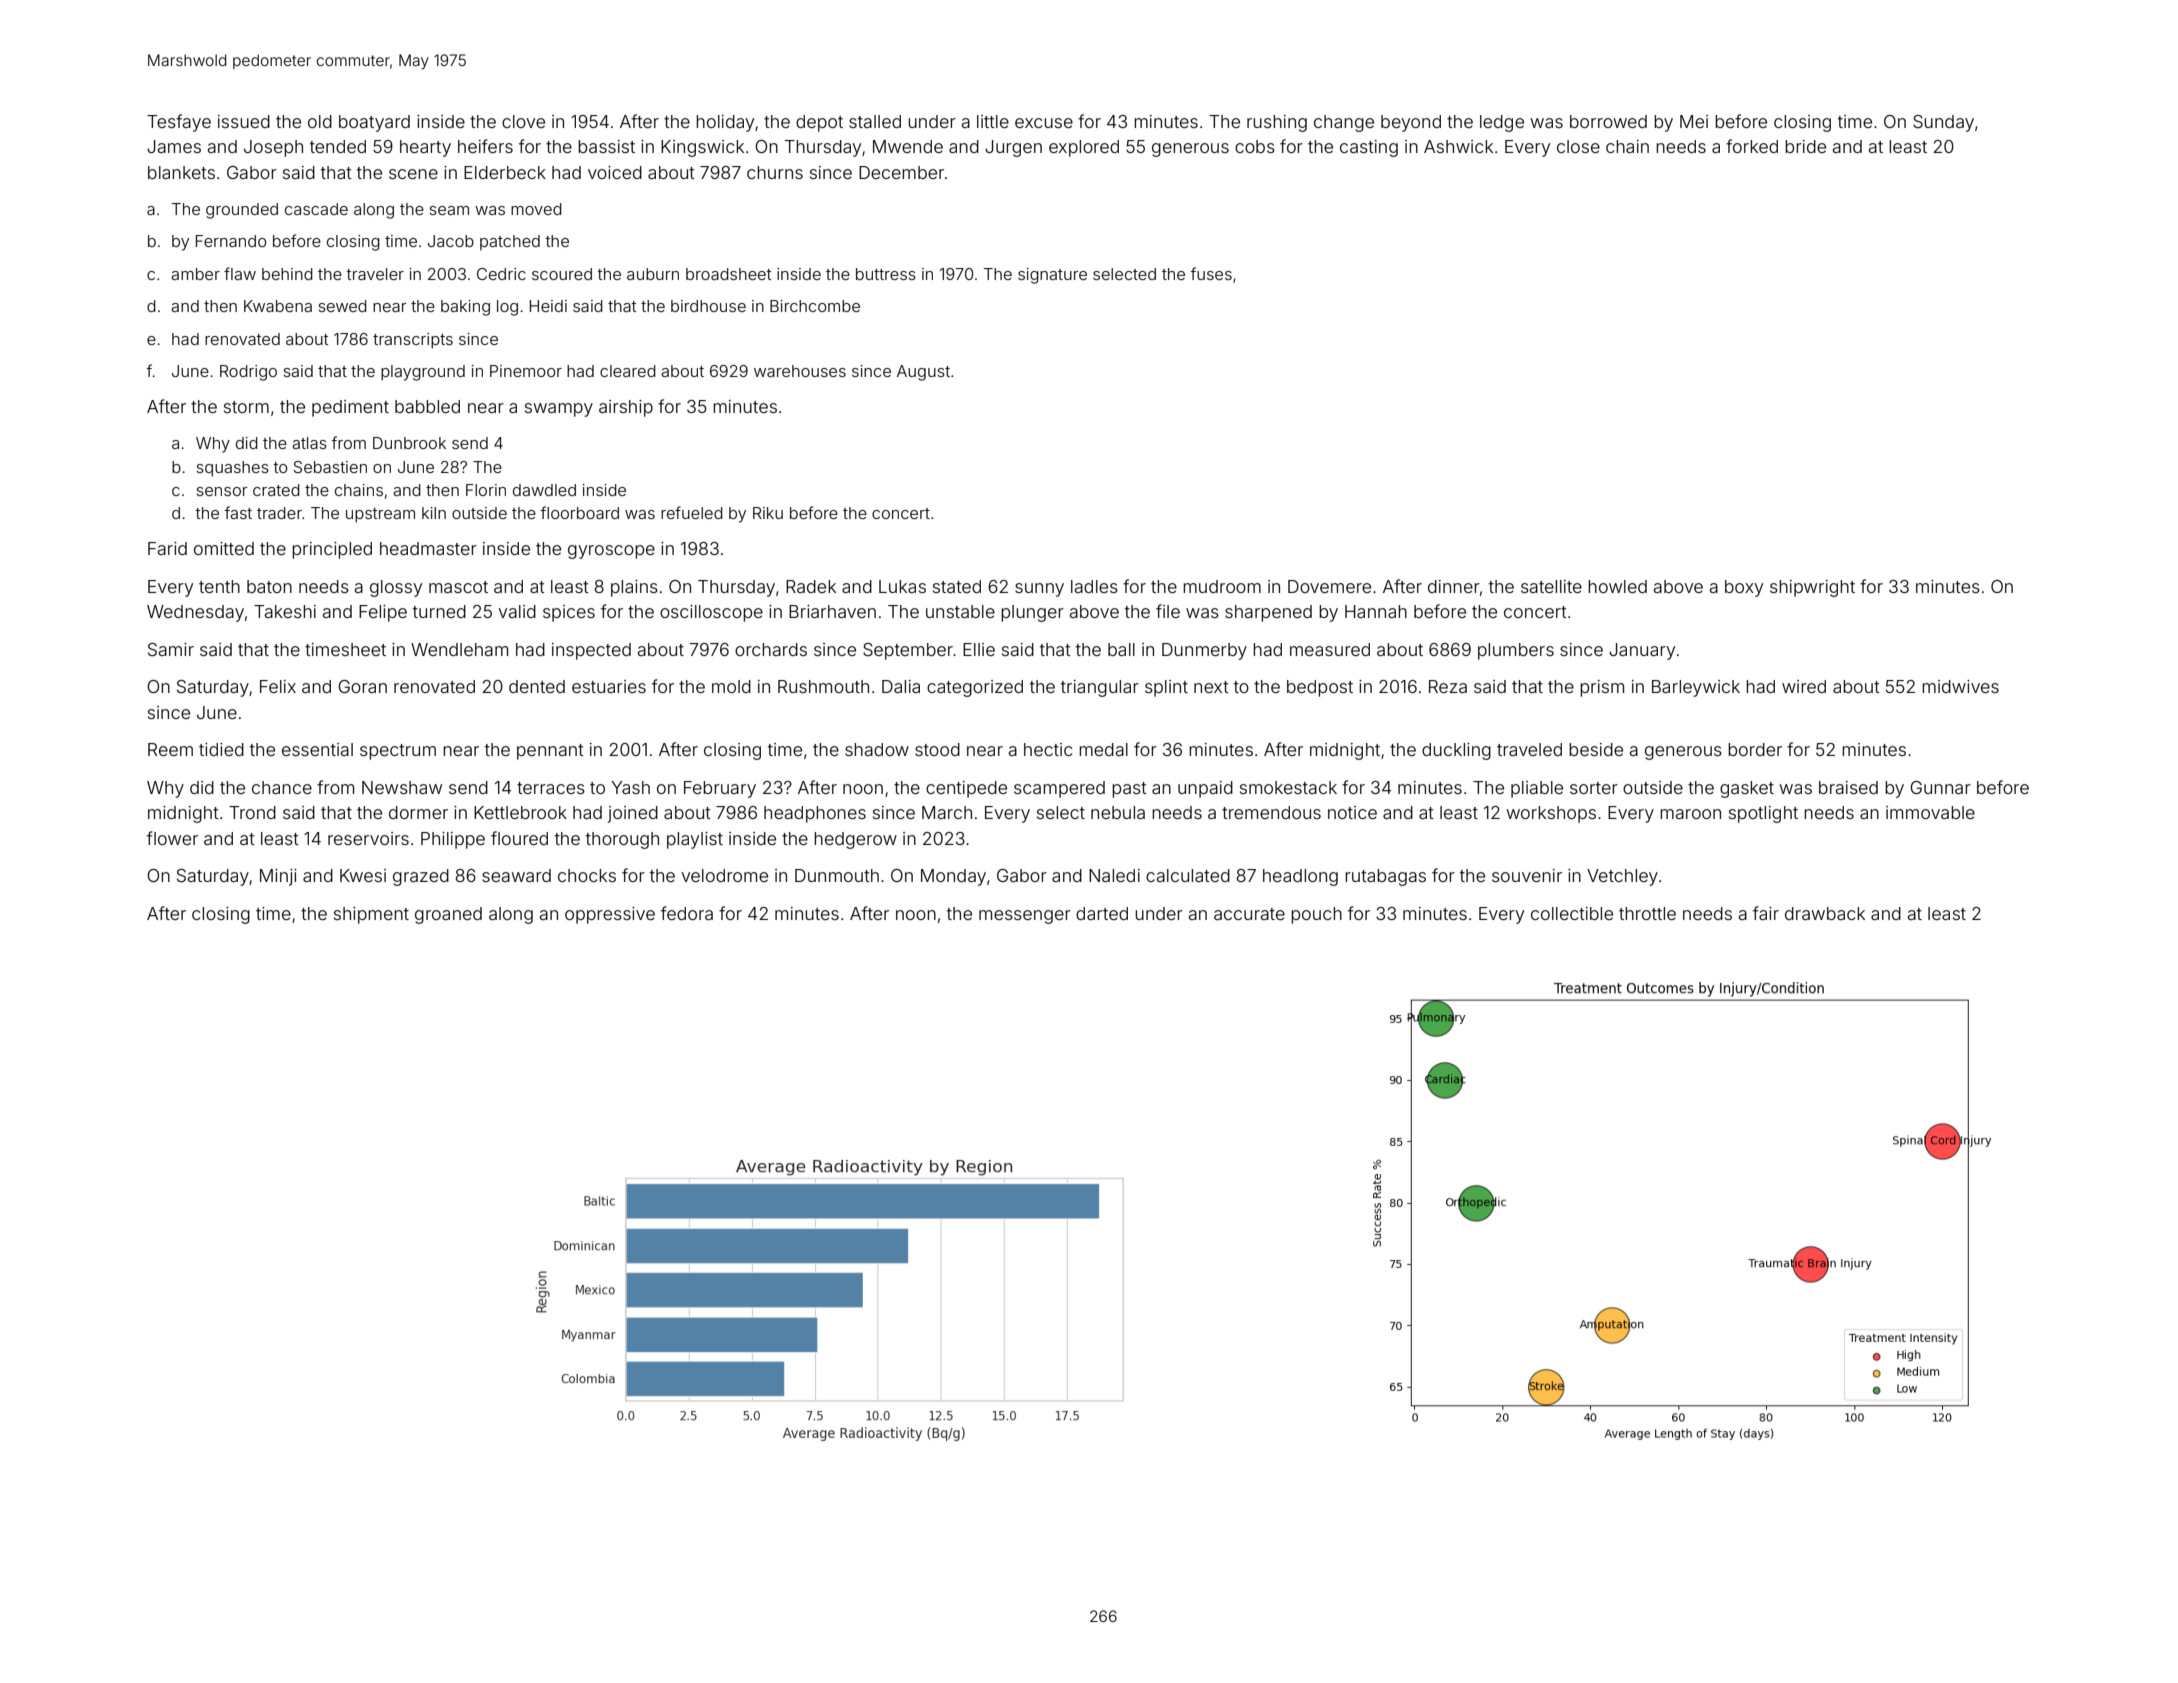 The image size is (2178, 1683). What do you see at coordinates (1052, 276) in the image?
I see `signature` at bounding box center [1052, 276].
